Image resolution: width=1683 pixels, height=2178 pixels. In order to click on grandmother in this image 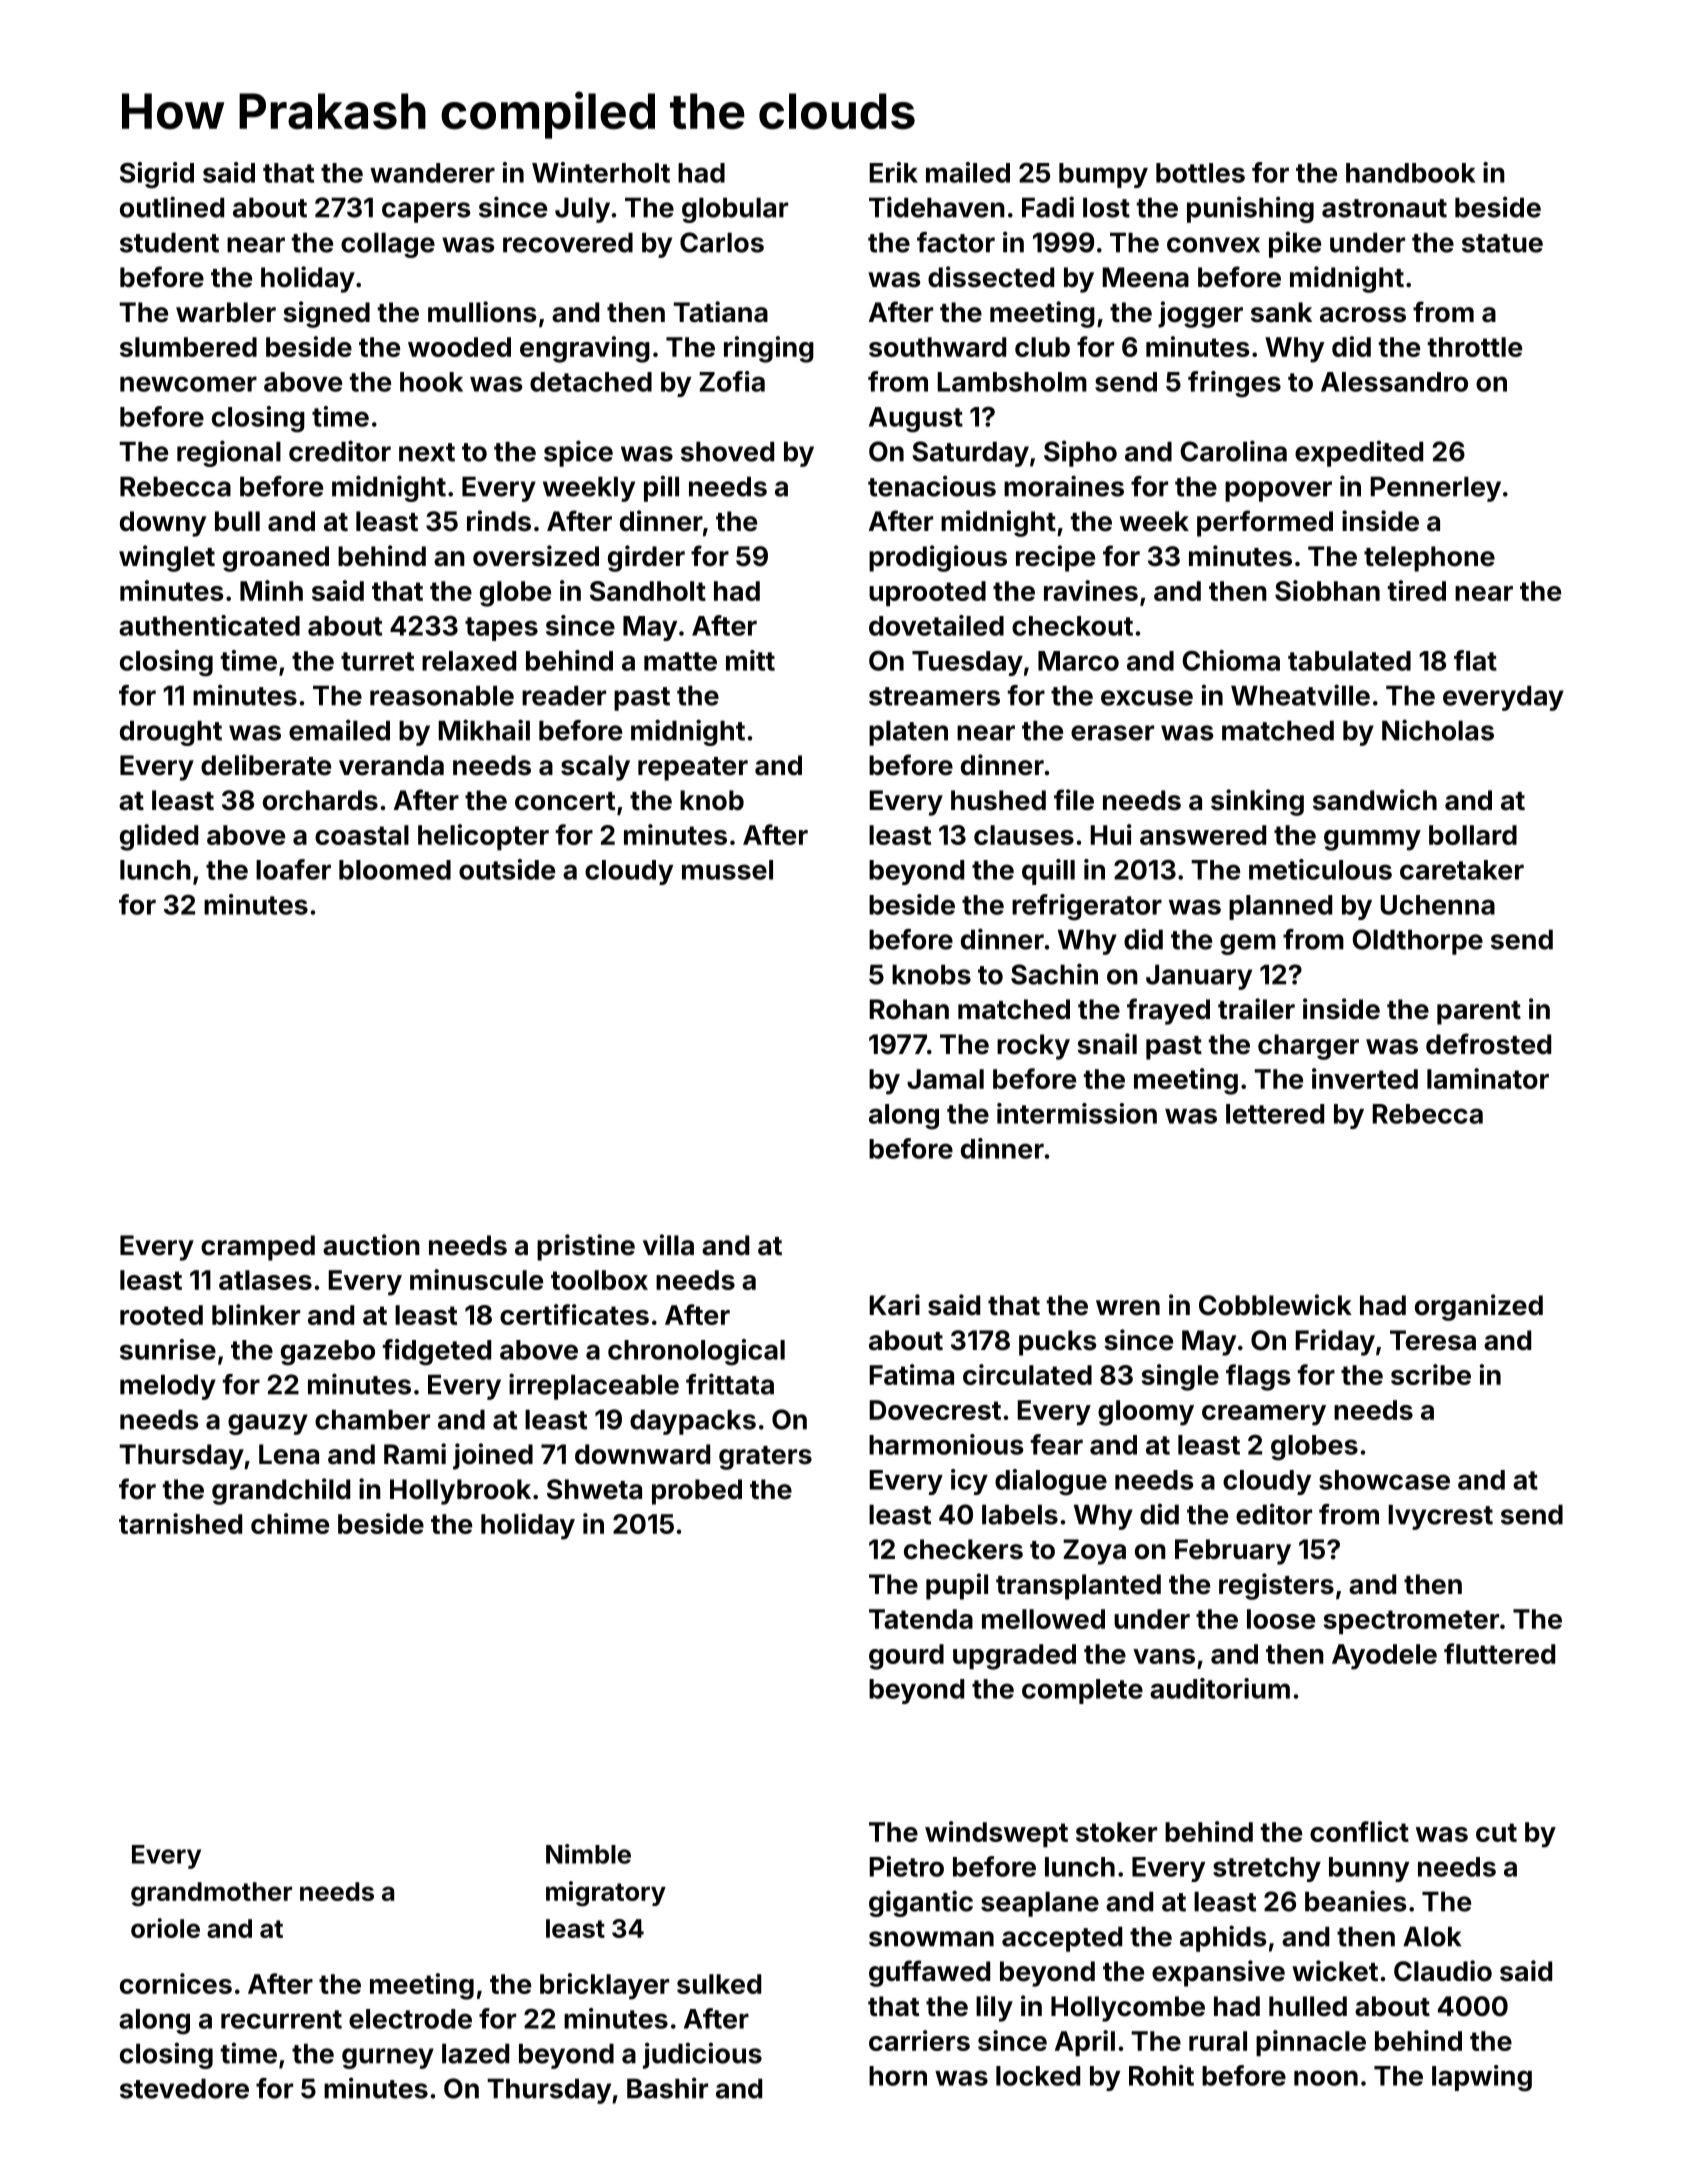, I will do `click(211, 1894)`.
